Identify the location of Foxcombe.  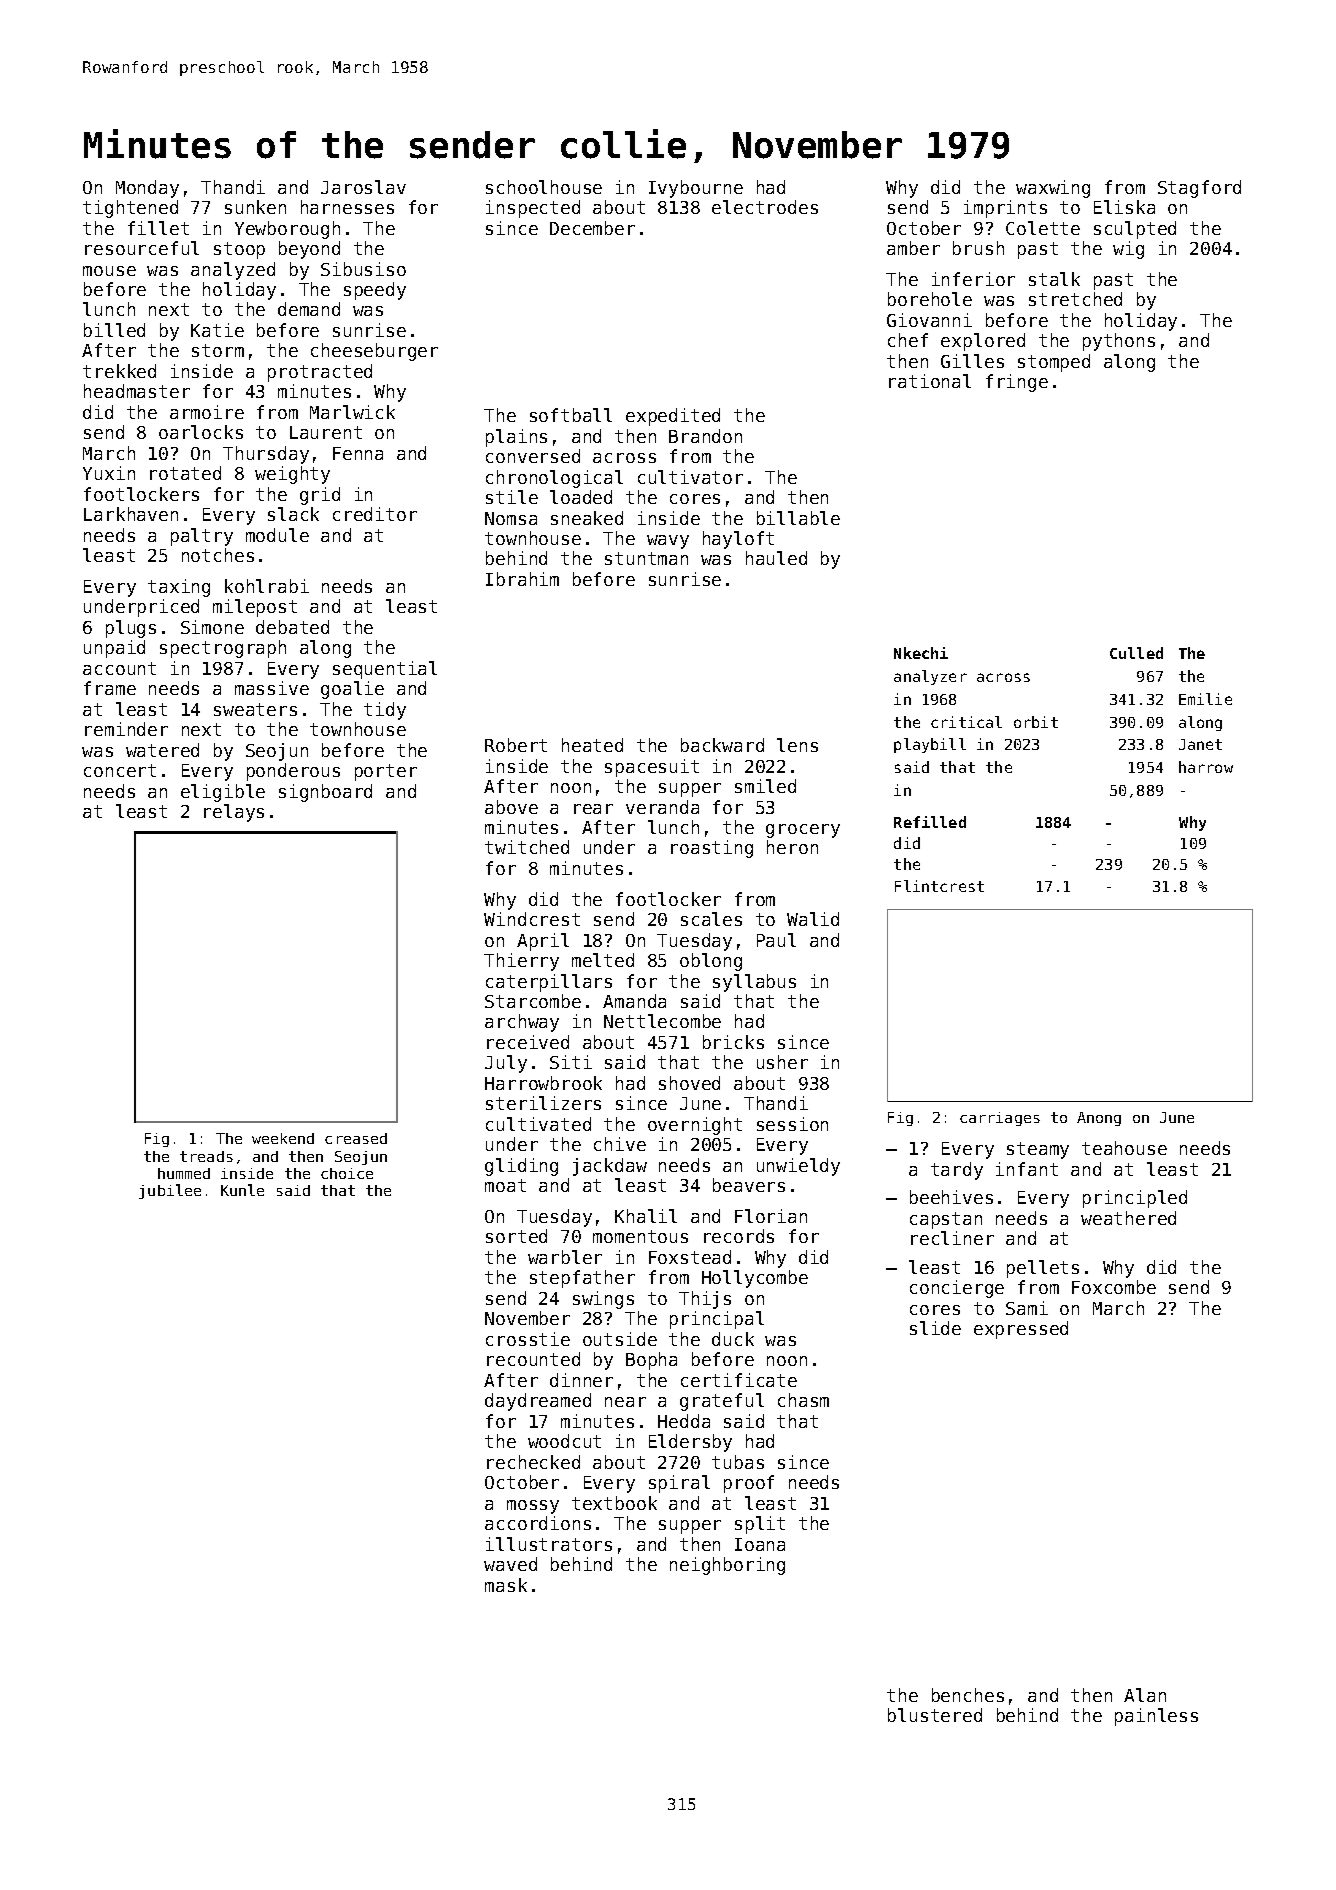
(1114, 1287).
